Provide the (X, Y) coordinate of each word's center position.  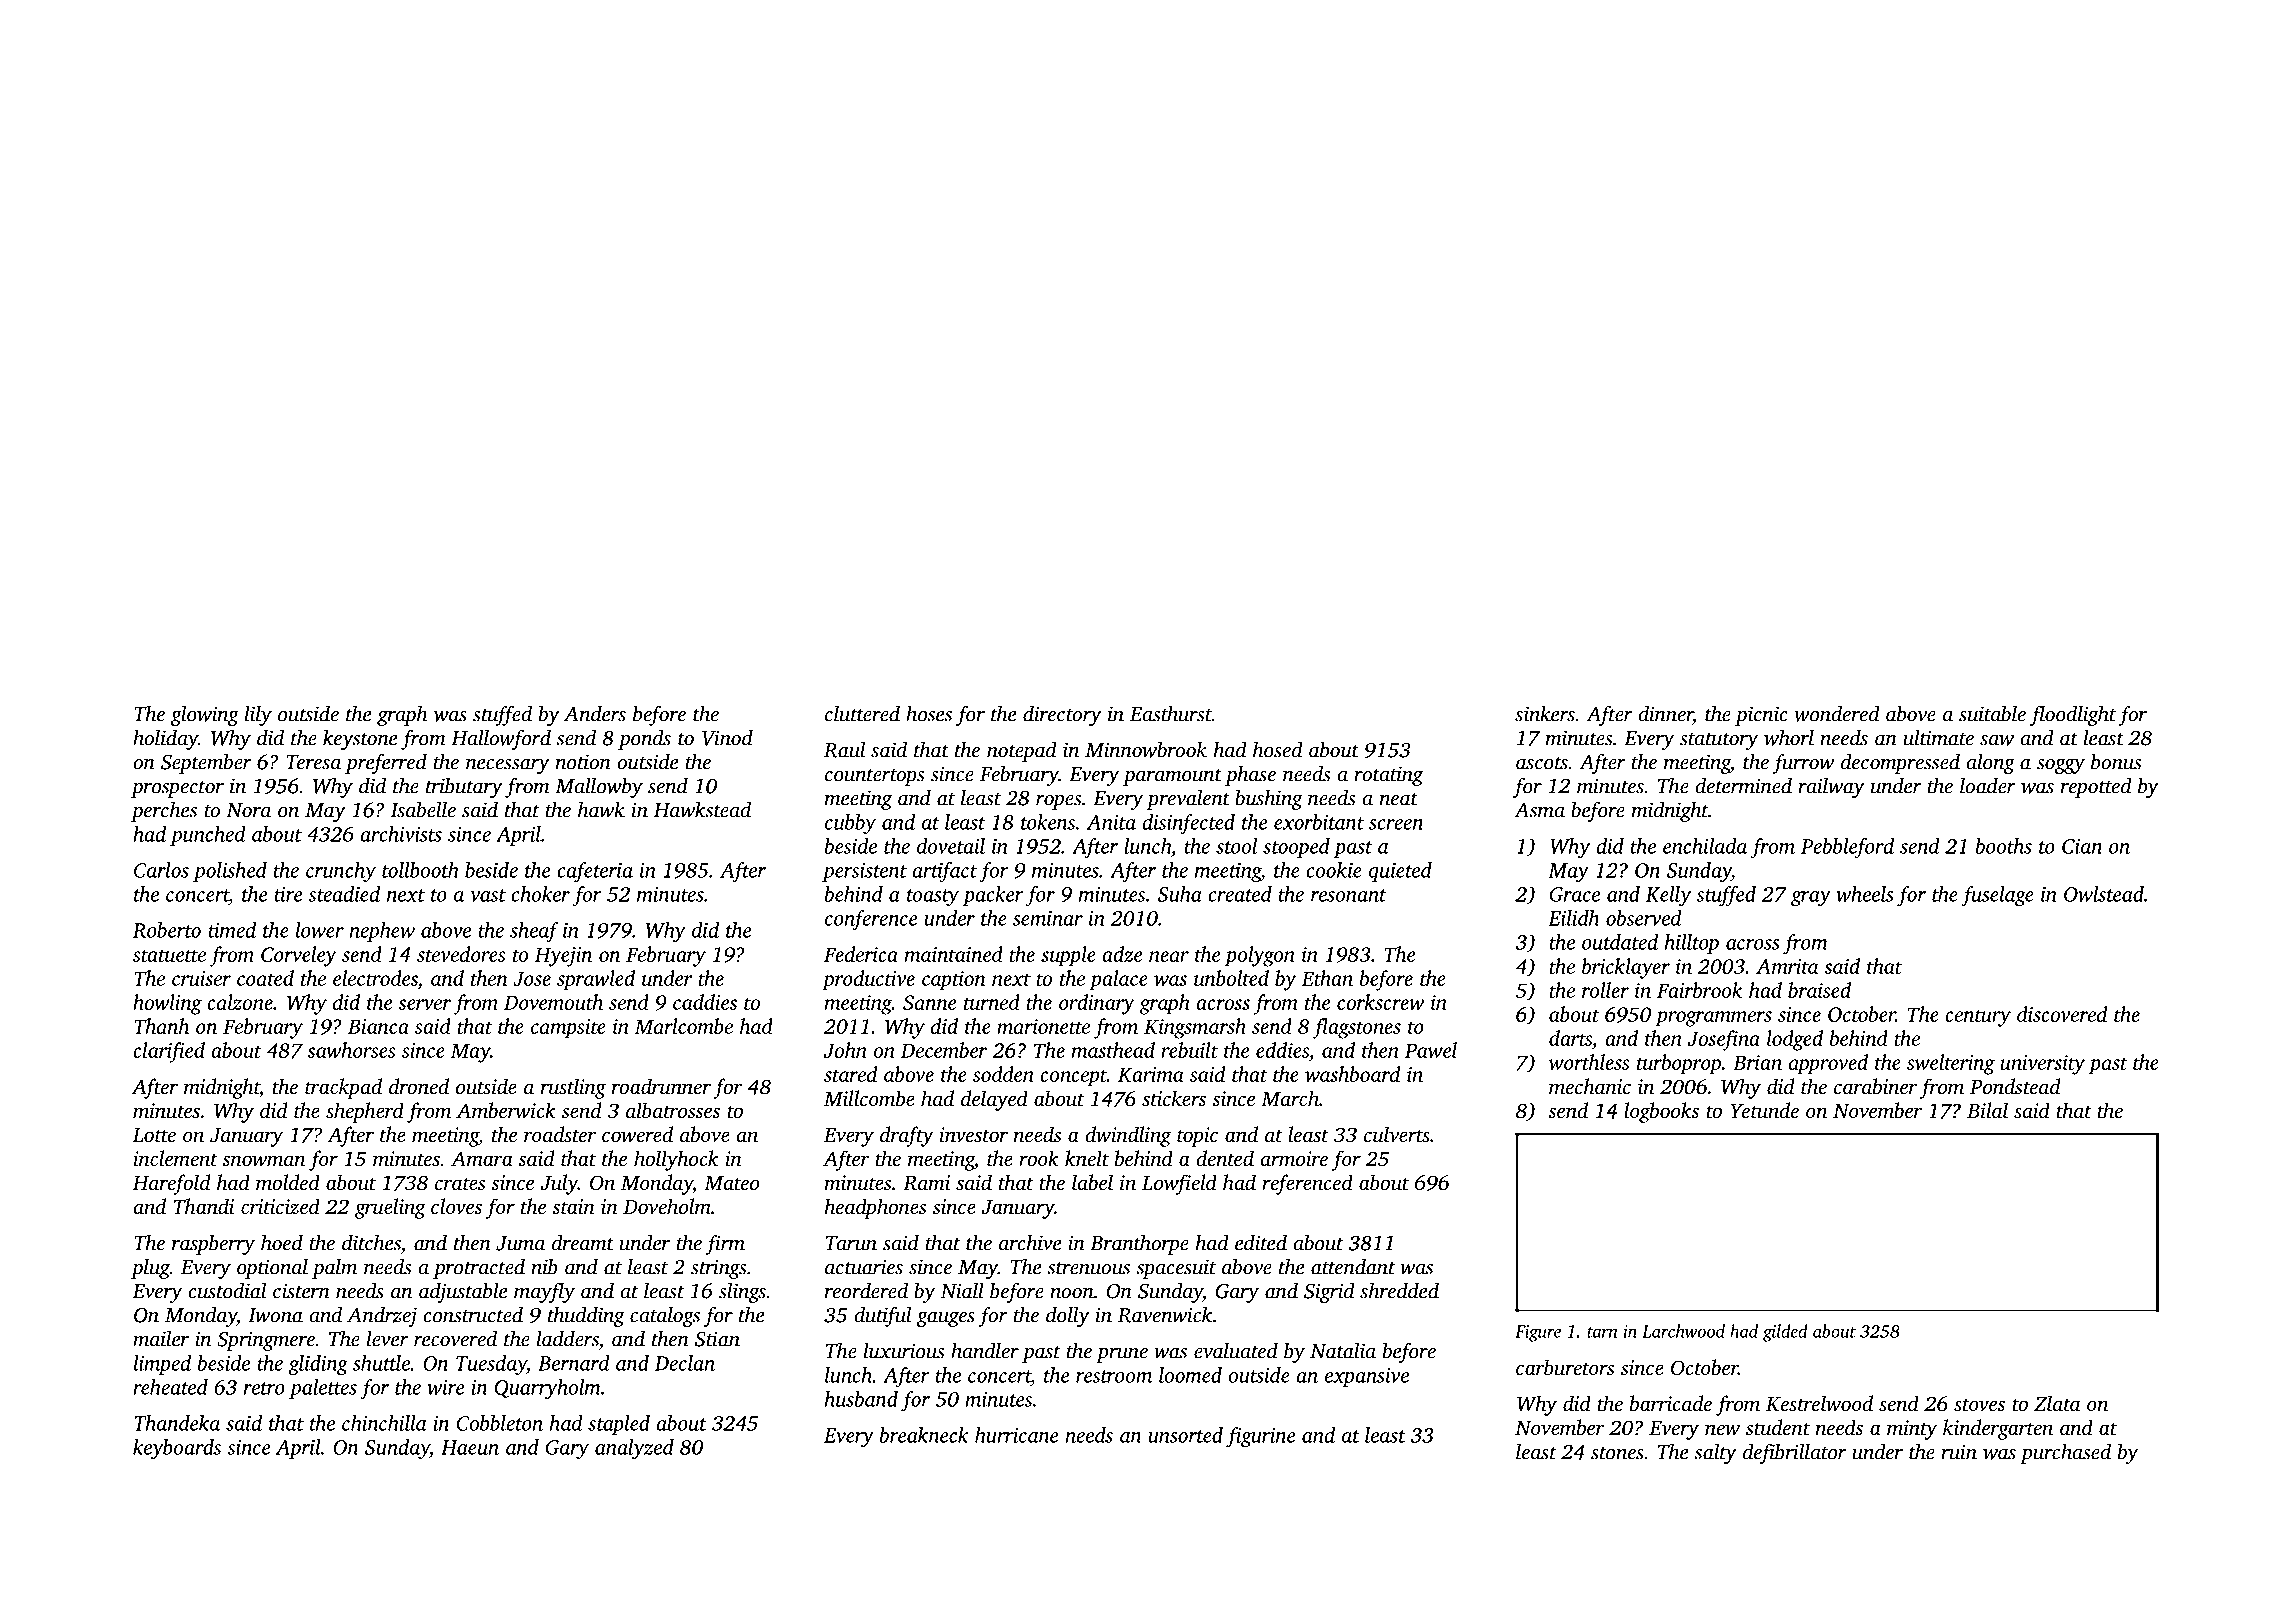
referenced (1307, 1184)
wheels (1865, 894)
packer (993, 896)
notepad (1022, 751)
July (559, 1184)
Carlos (161, 870)
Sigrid (1329, 1292)
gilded (1785, 1333)
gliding (318, 1365)
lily (258, 715)
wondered (1837, 713)
